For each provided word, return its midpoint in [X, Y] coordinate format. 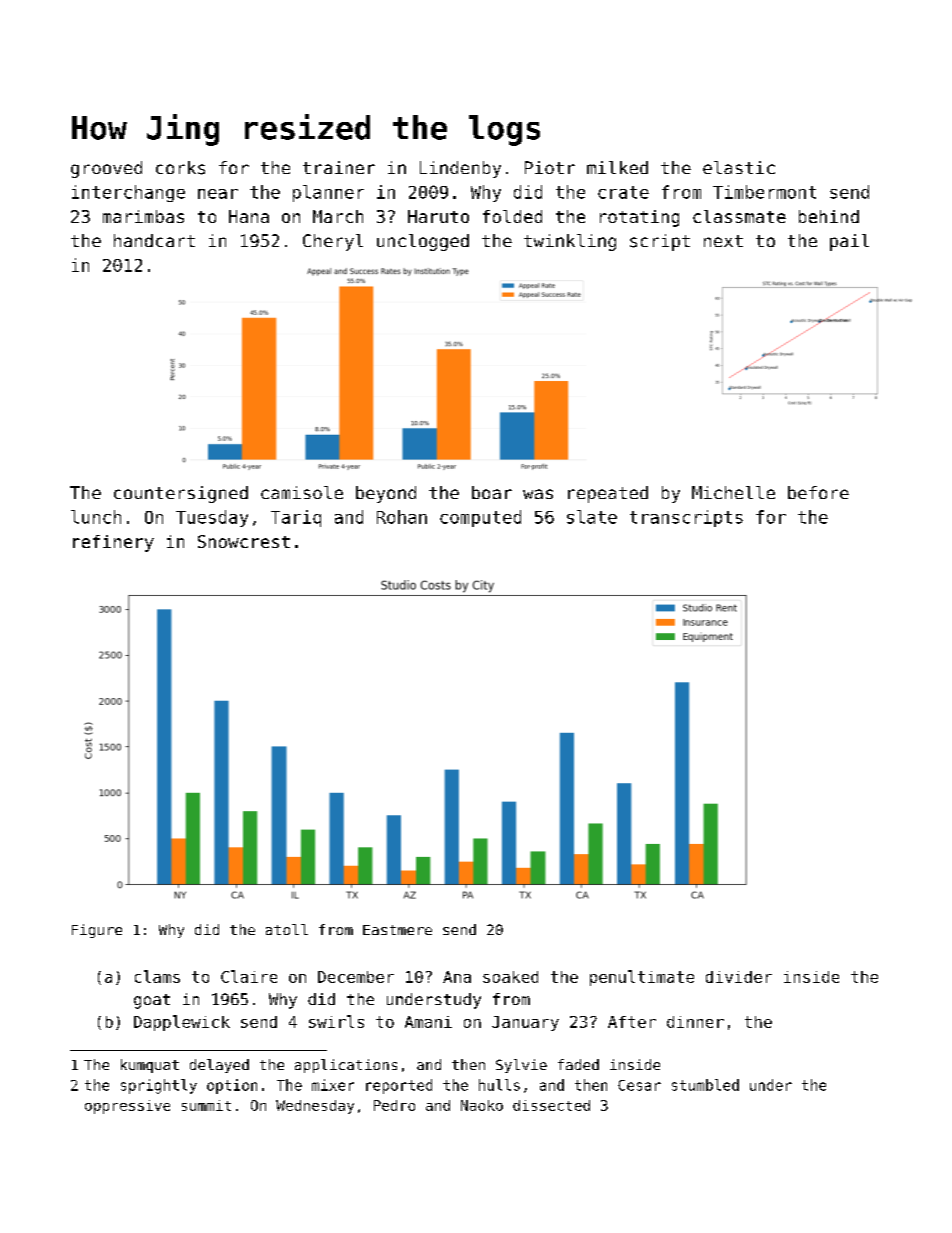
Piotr [550, 167]
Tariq [296, 518]
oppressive [127, 1107]
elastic [739, 167]
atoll [287, 929]
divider [739, 977]
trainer [339, 167]
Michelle [733, 492]
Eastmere [397, 930]
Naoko [482, 1105]
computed [480, 518]
